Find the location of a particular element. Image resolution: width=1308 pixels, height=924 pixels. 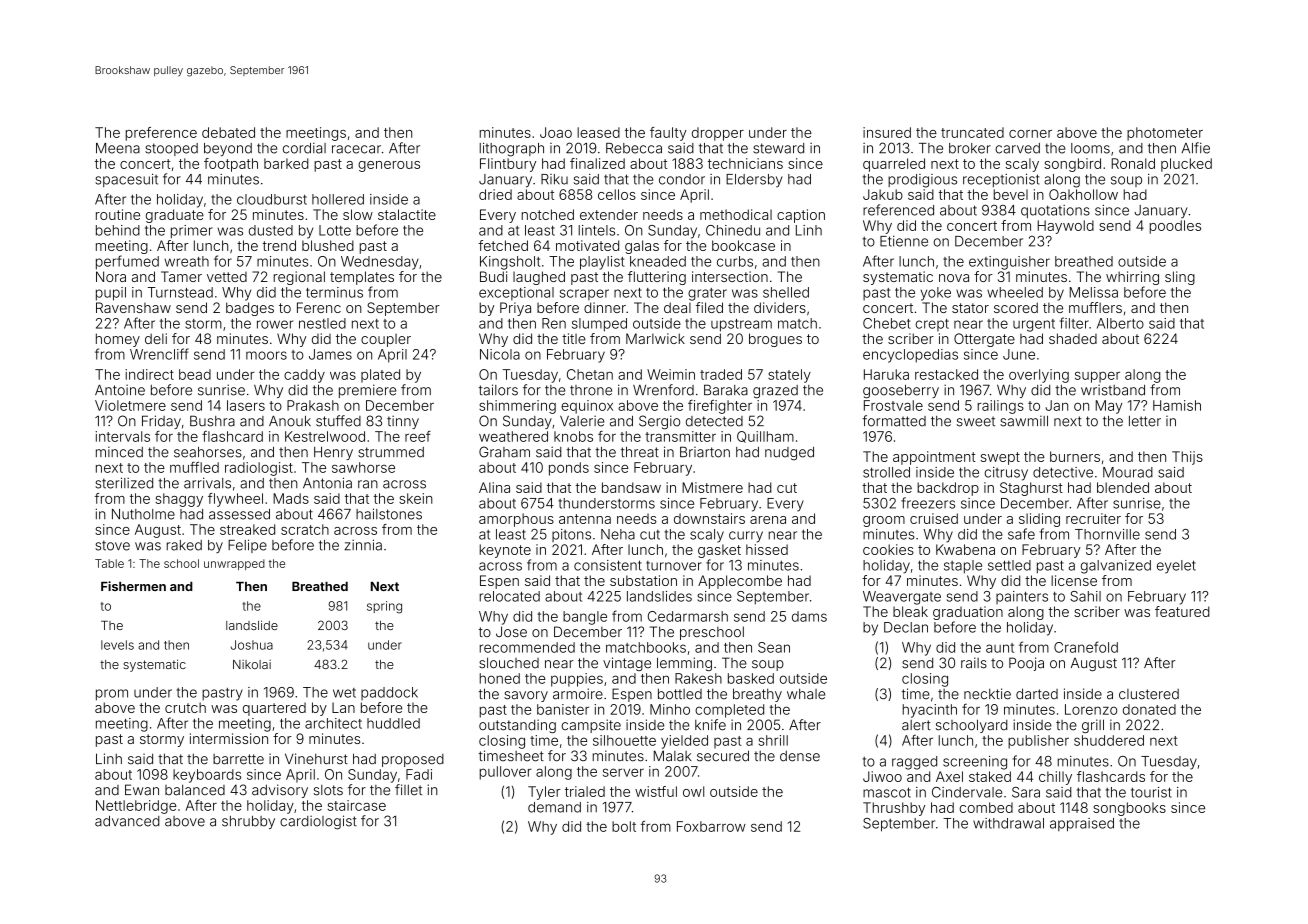

Meena is located at coordinates (118, 148).
